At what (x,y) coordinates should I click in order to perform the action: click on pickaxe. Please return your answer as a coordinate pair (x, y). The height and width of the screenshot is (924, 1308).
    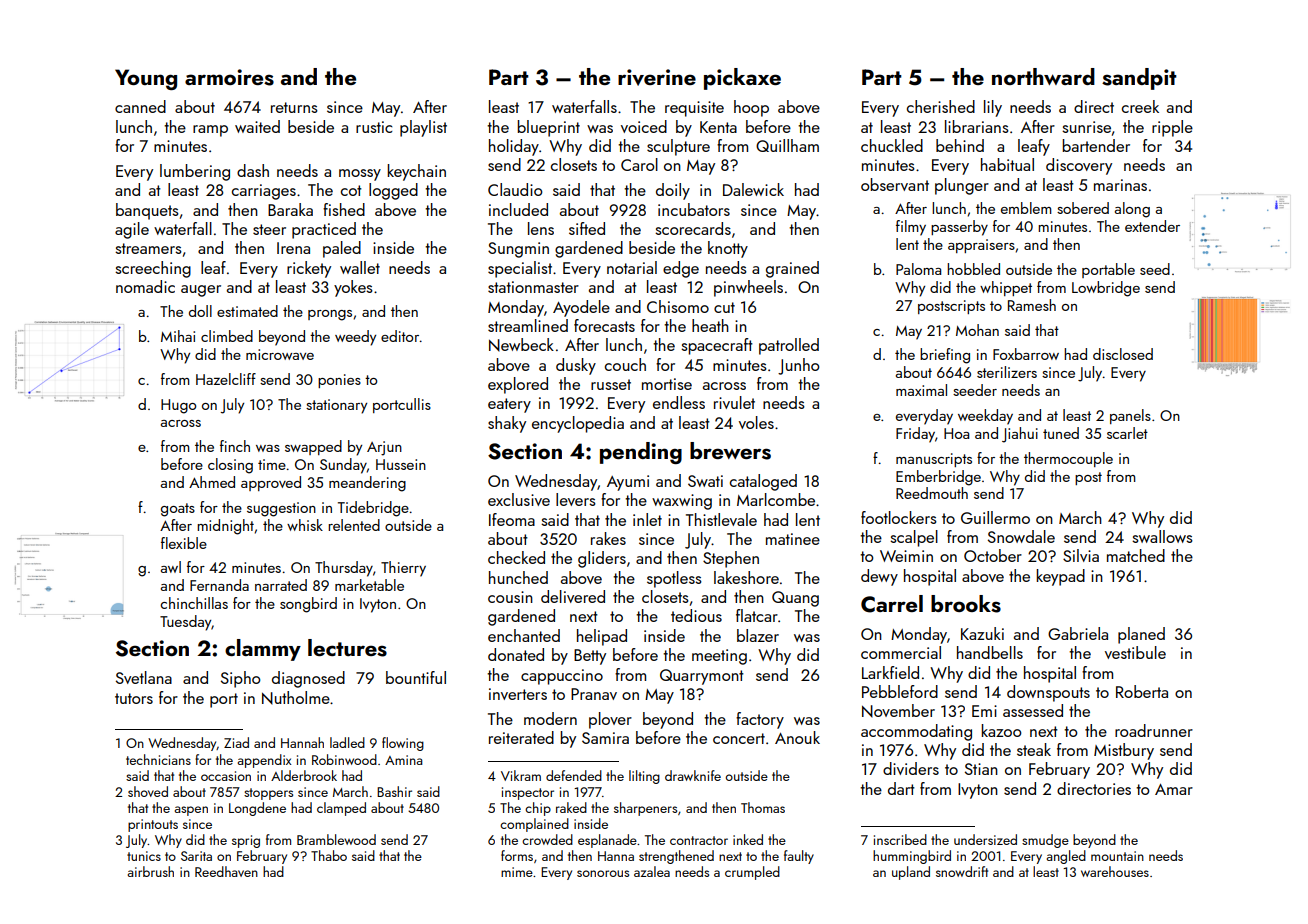
    Looking at the image, I should click on (742, 79).
